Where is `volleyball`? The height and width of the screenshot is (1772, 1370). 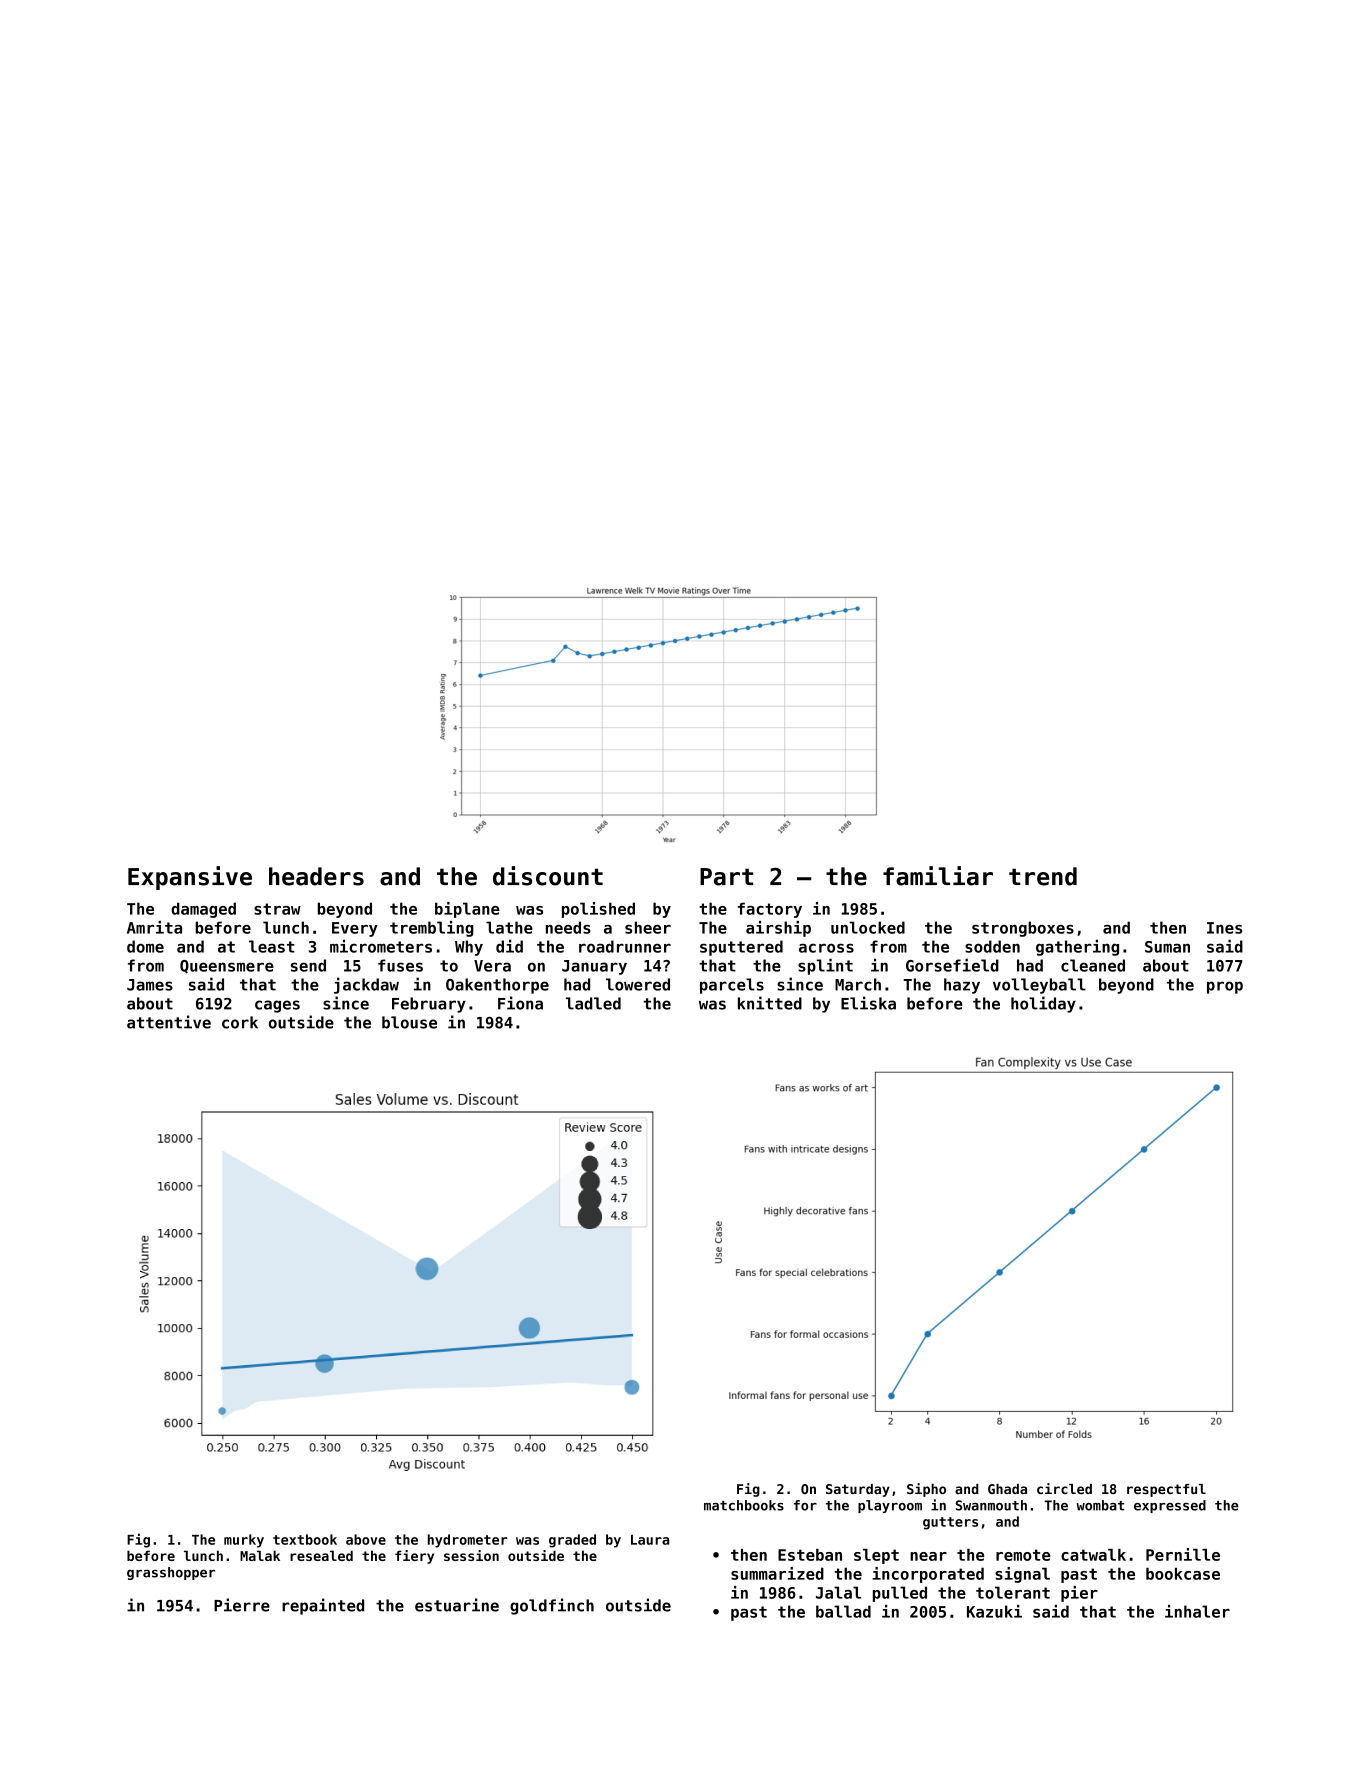 volleyball is located at coordinates (1039, 986).
